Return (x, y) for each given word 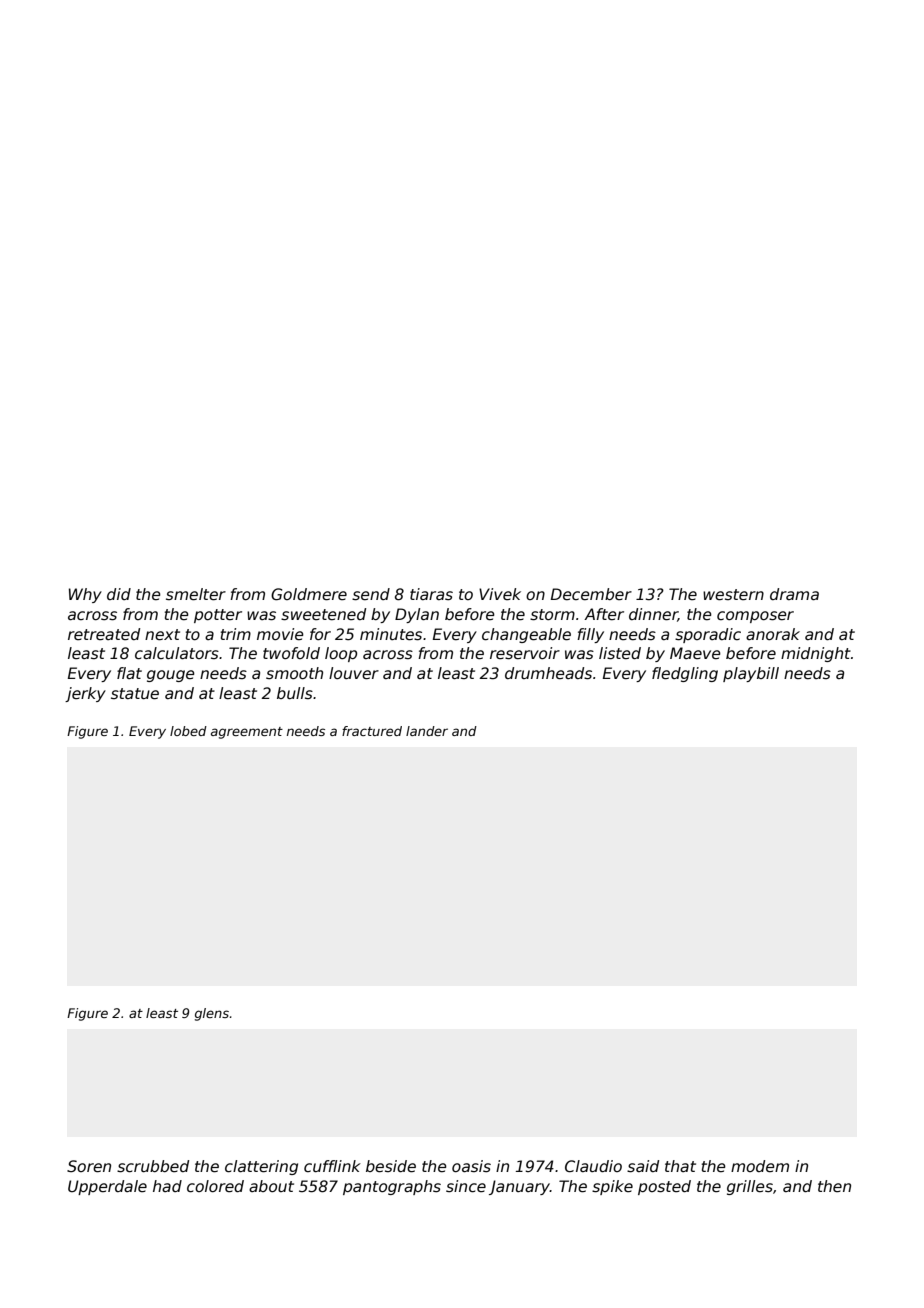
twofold (291, 653)
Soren (89, 1166)
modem (760, 1166)
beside (391, 1166)
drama (794, 594)
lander (427, 731)
